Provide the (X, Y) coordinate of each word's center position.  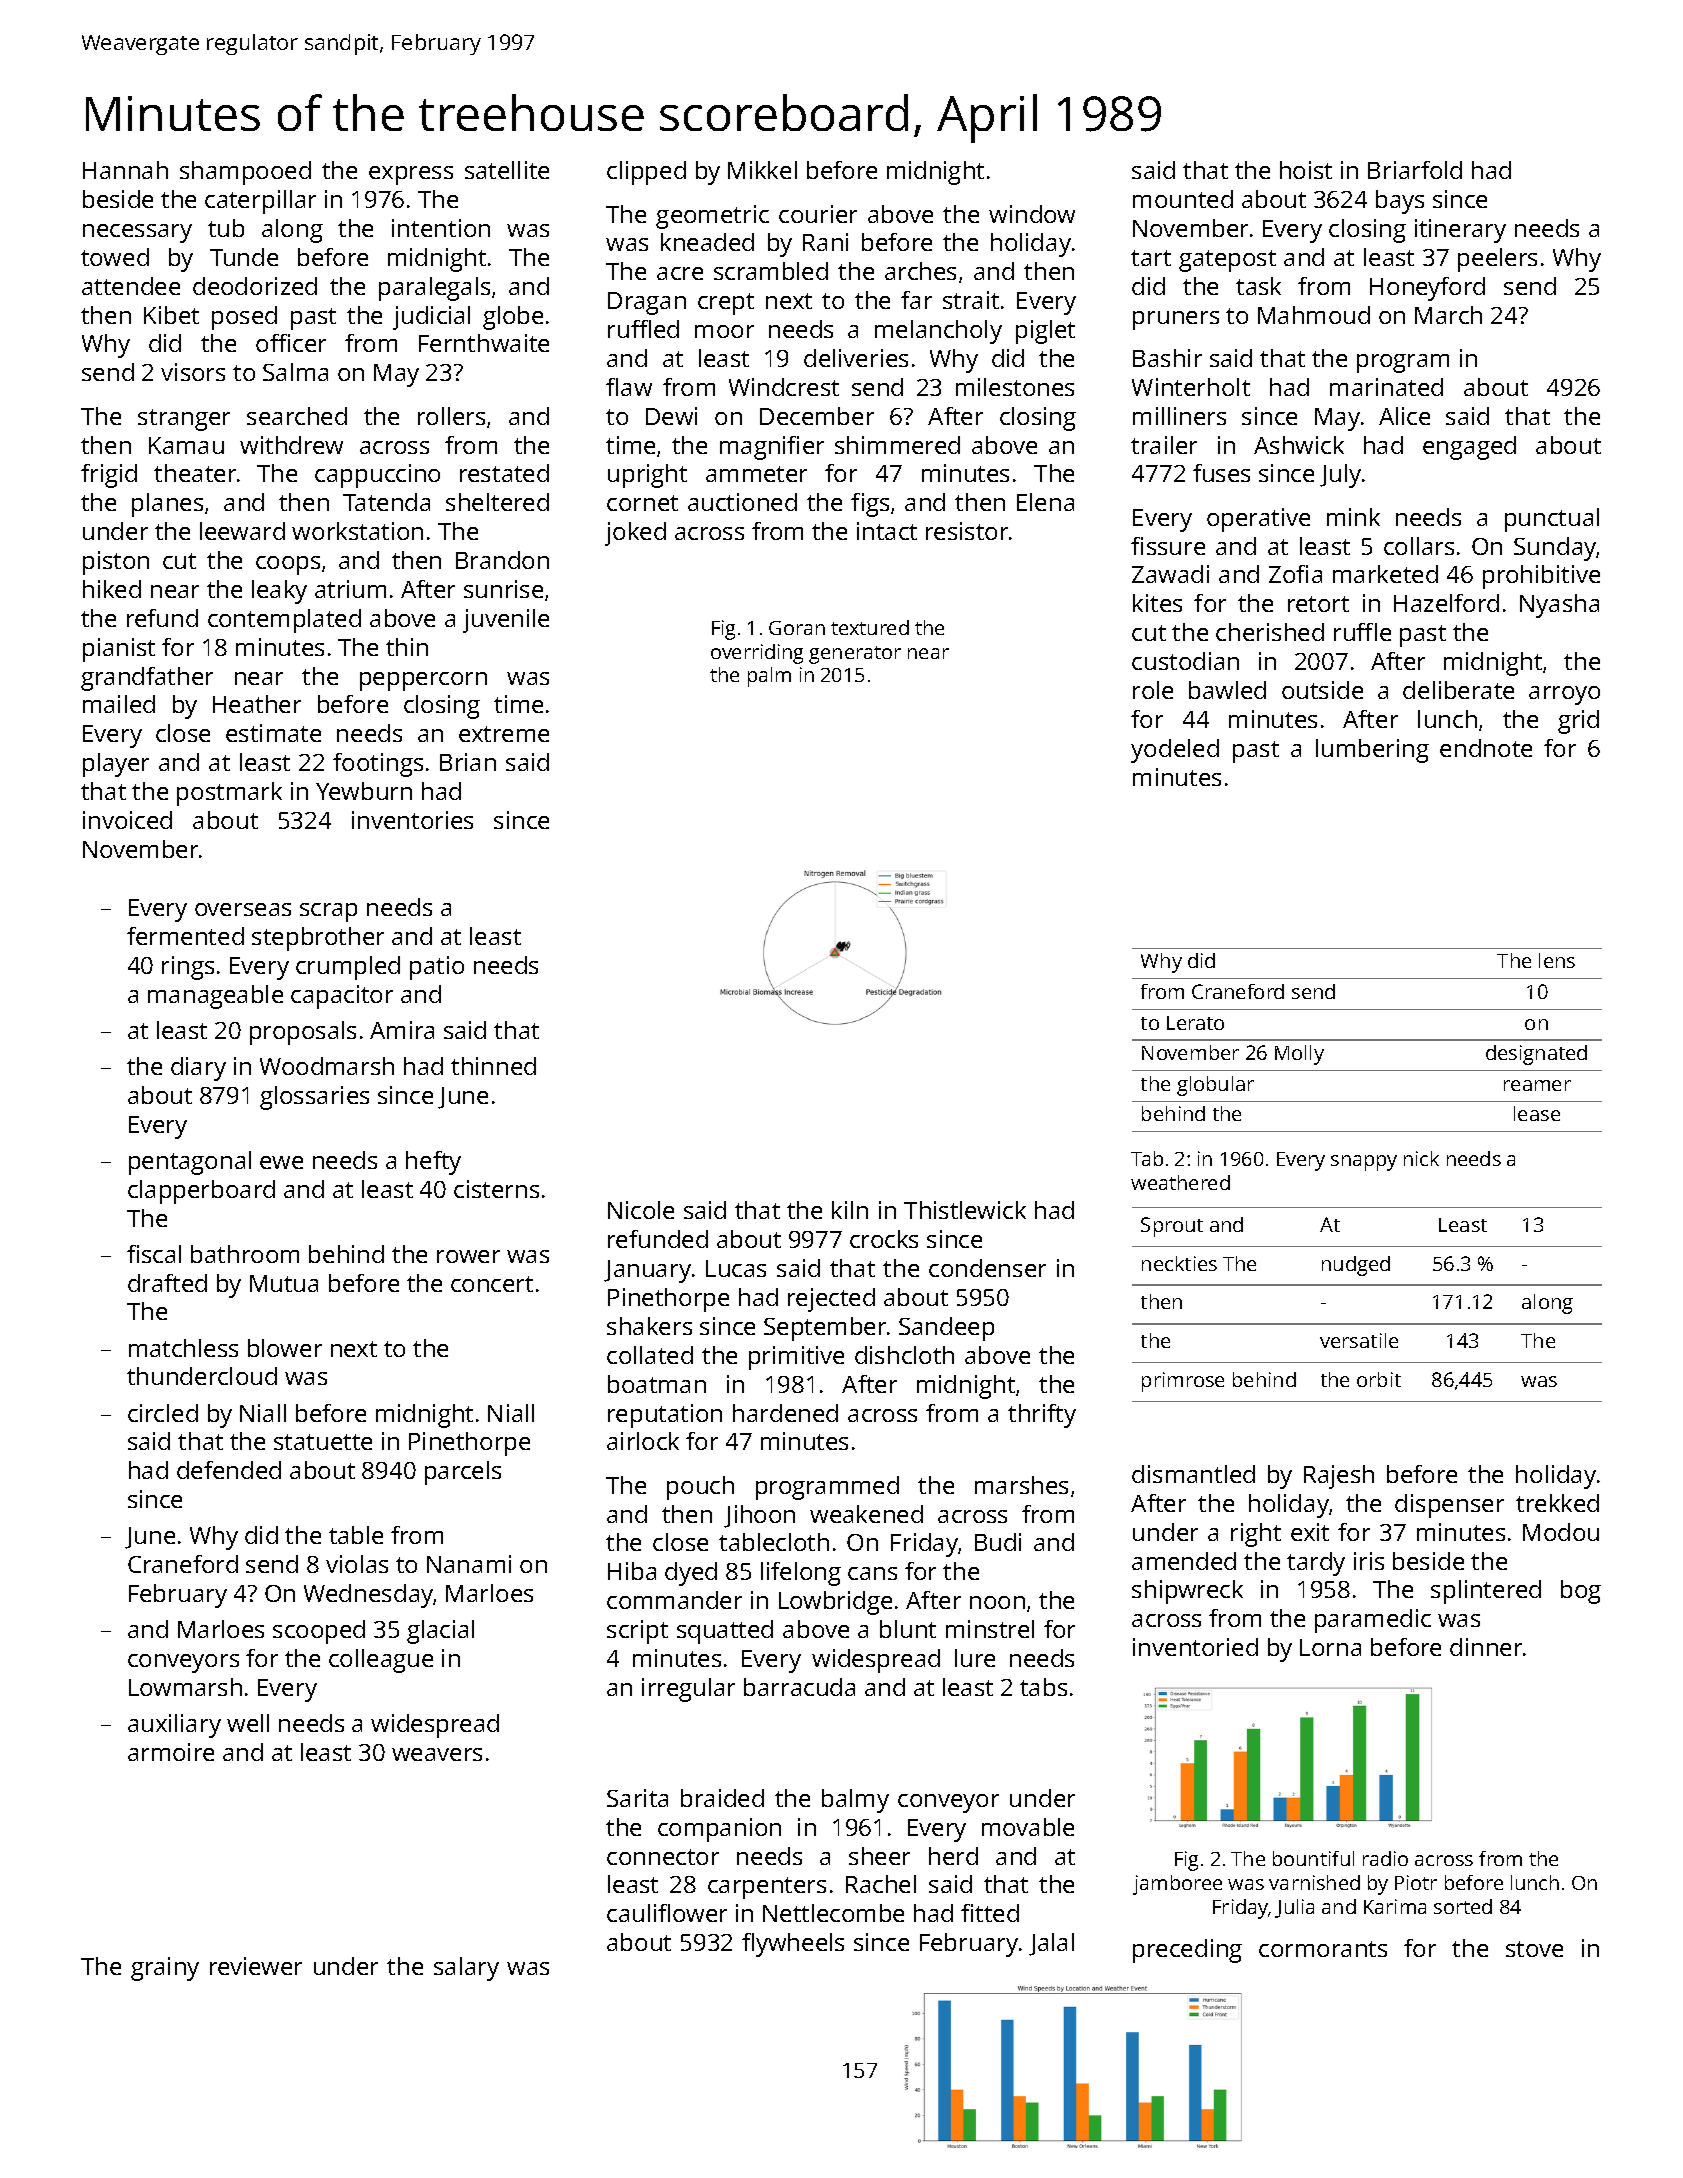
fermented (185, 936)
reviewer (256, 1966)
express (411, 175)
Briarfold (1415, 170)
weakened (866, 1514)
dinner (1486, 1647)
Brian (468, 762)
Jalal (1051, 1944)
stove (1534, 1949)
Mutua (284, 1283)
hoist (1306, 170)
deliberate (1458, 690)
